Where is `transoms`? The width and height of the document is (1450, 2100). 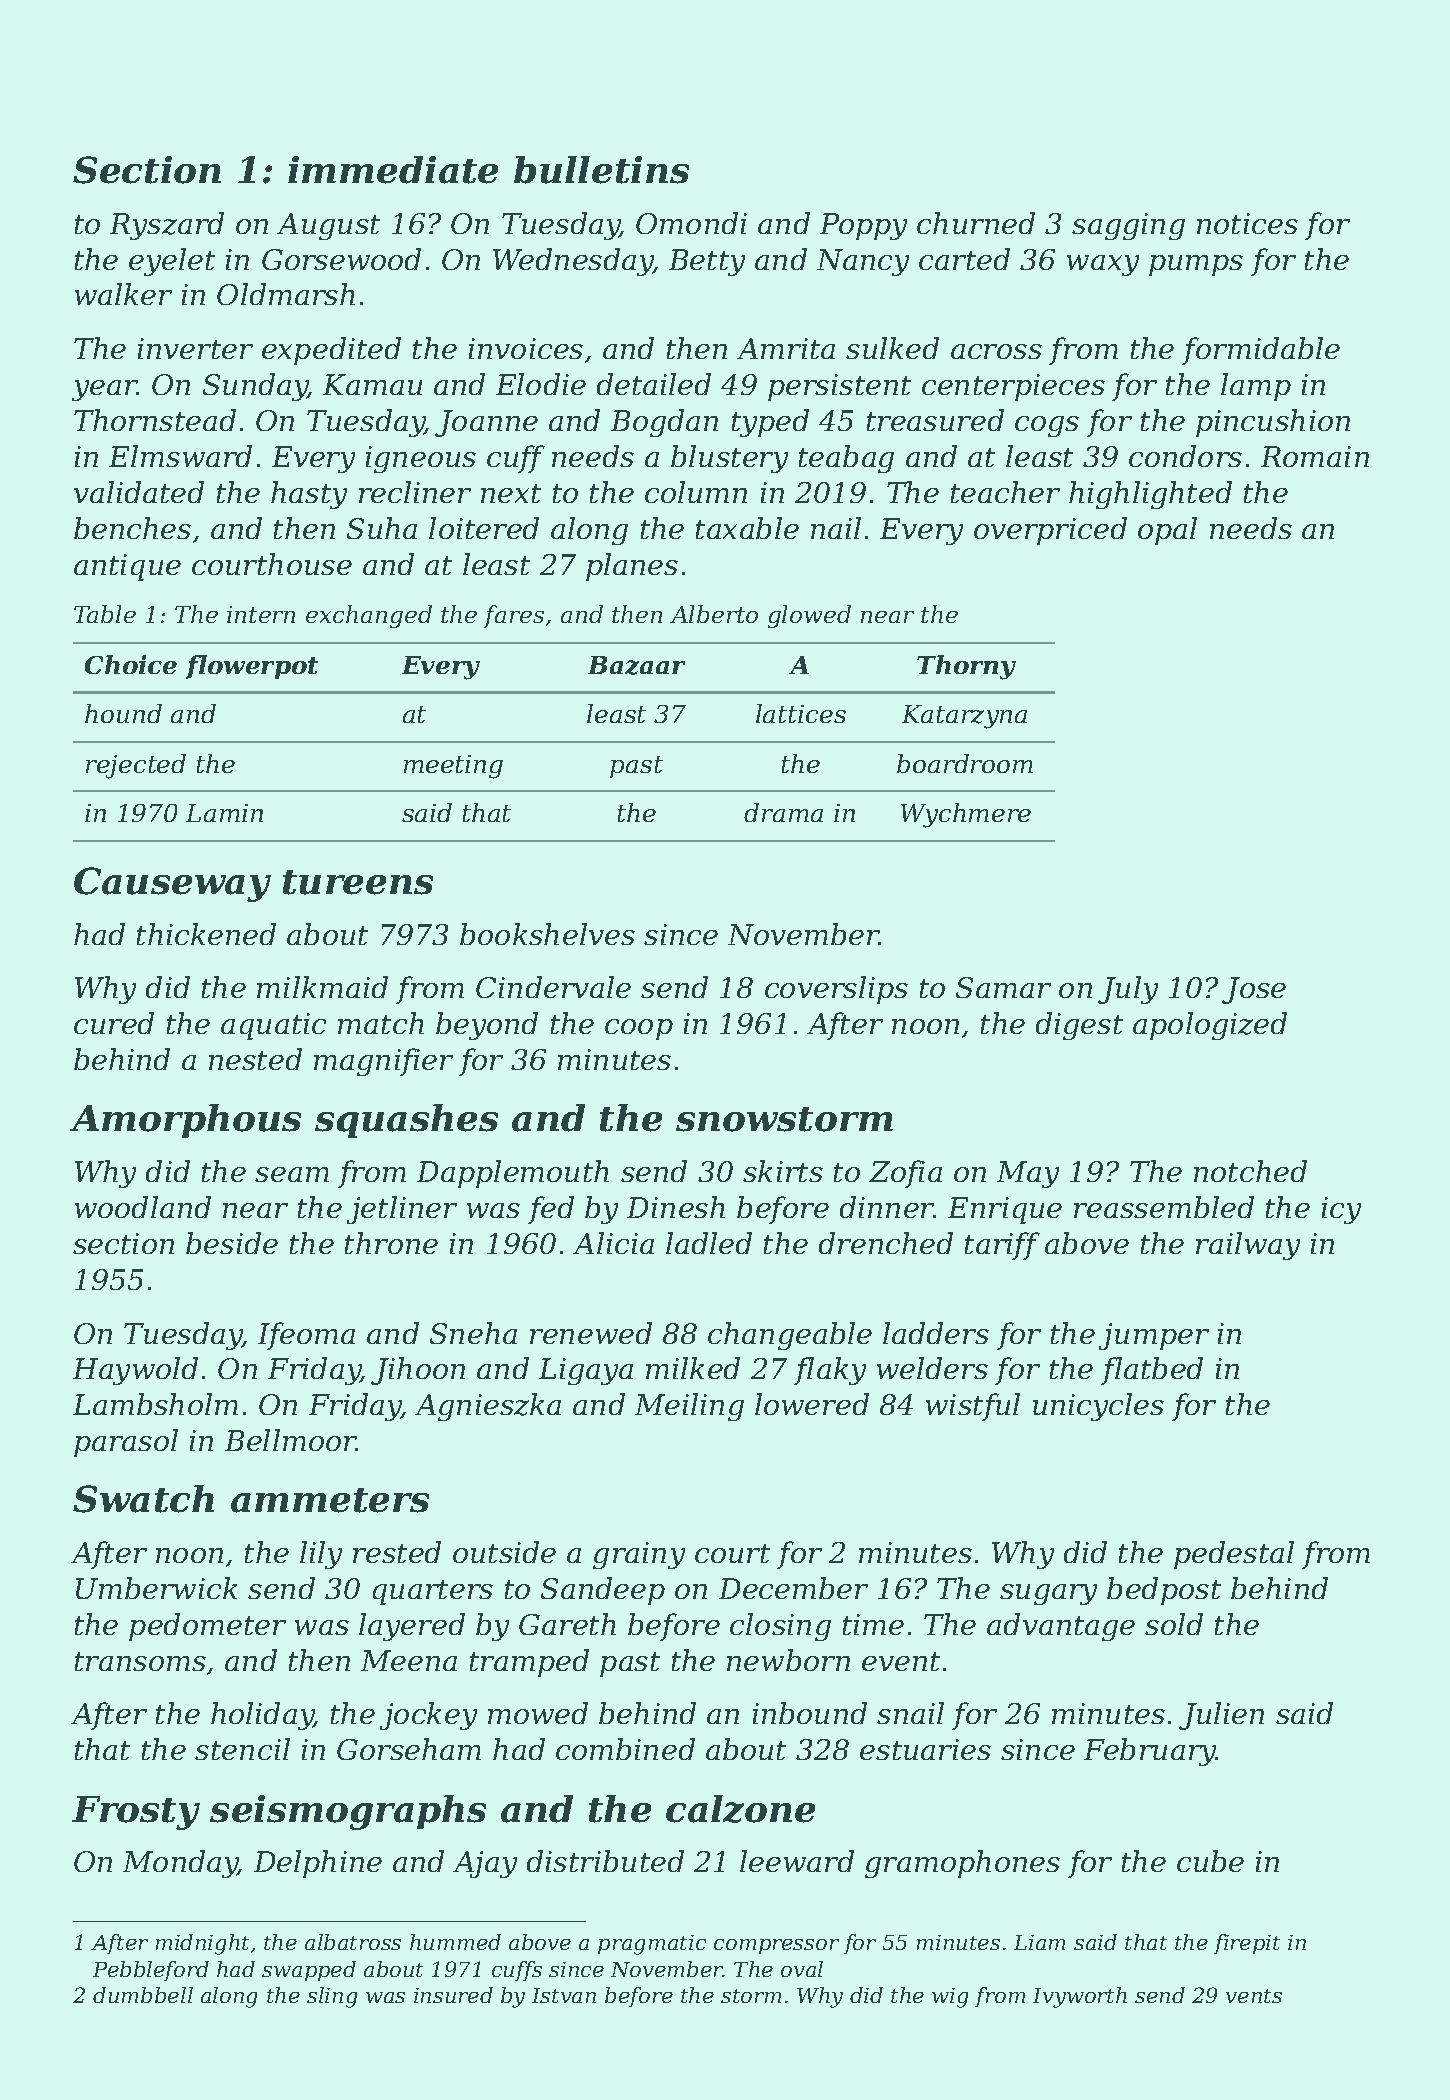 transoms is located at coordinates (140, 1661).
